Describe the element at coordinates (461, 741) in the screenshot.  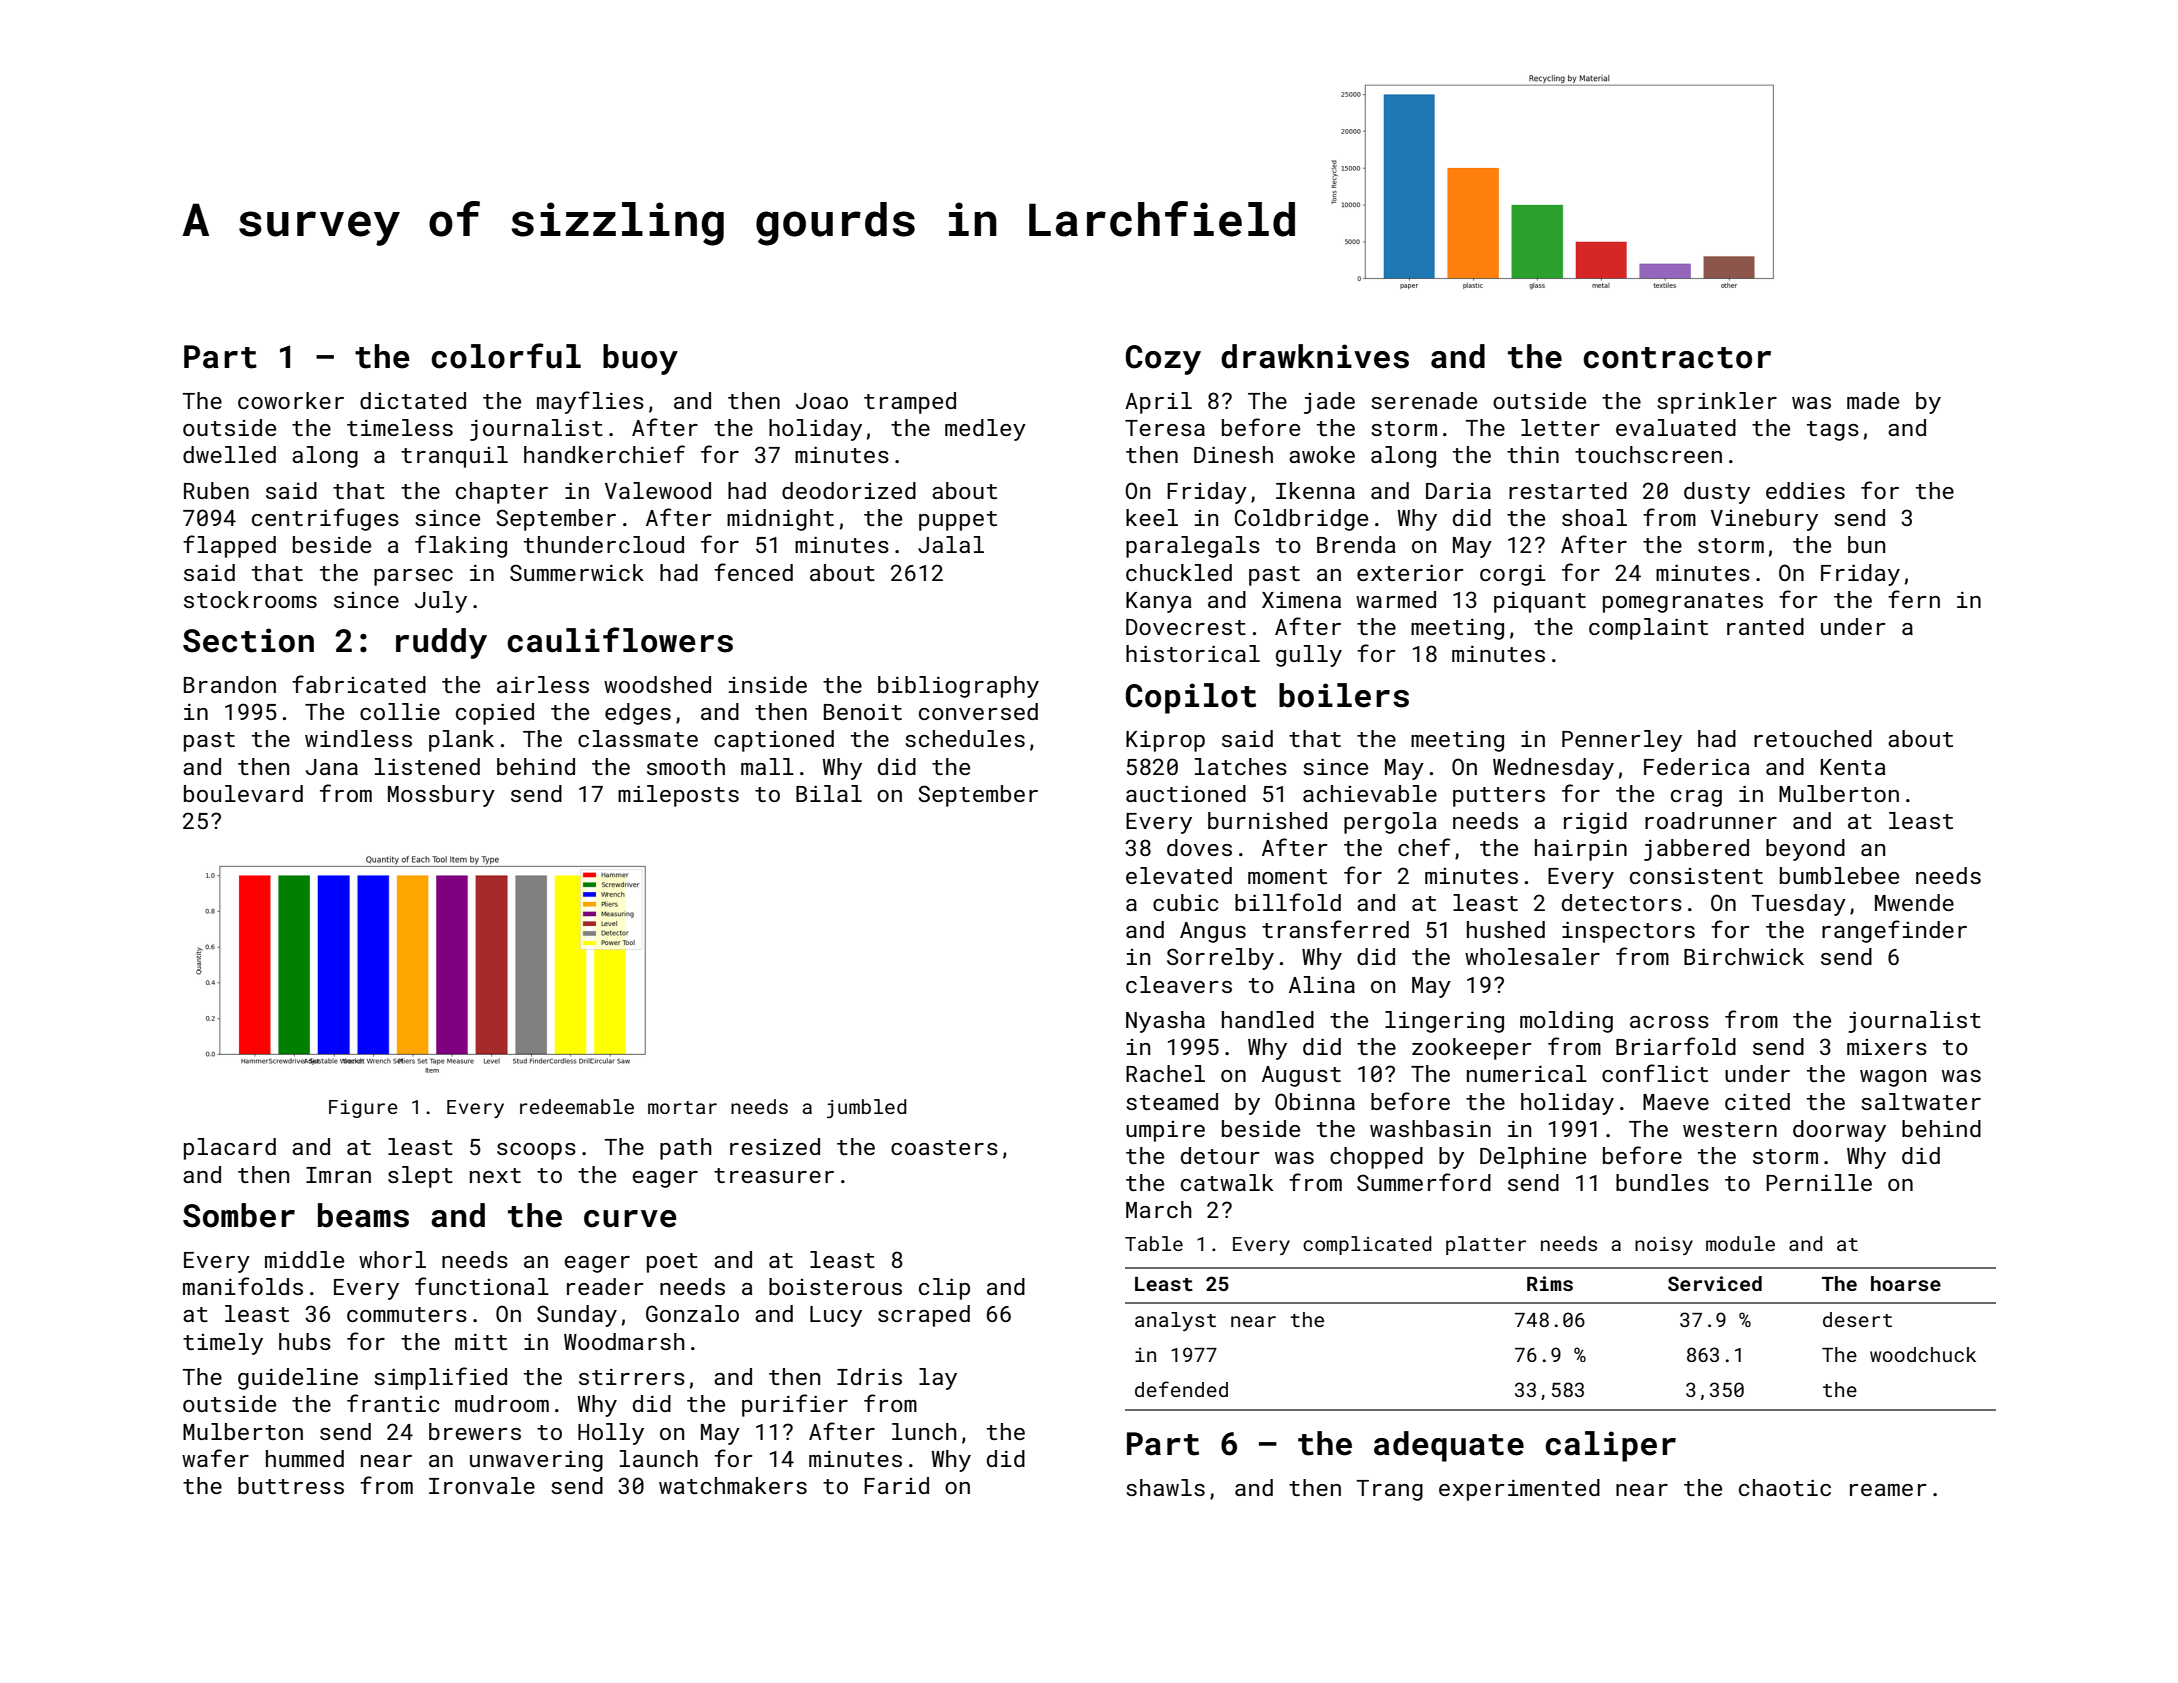
I see `plank` at that location.
